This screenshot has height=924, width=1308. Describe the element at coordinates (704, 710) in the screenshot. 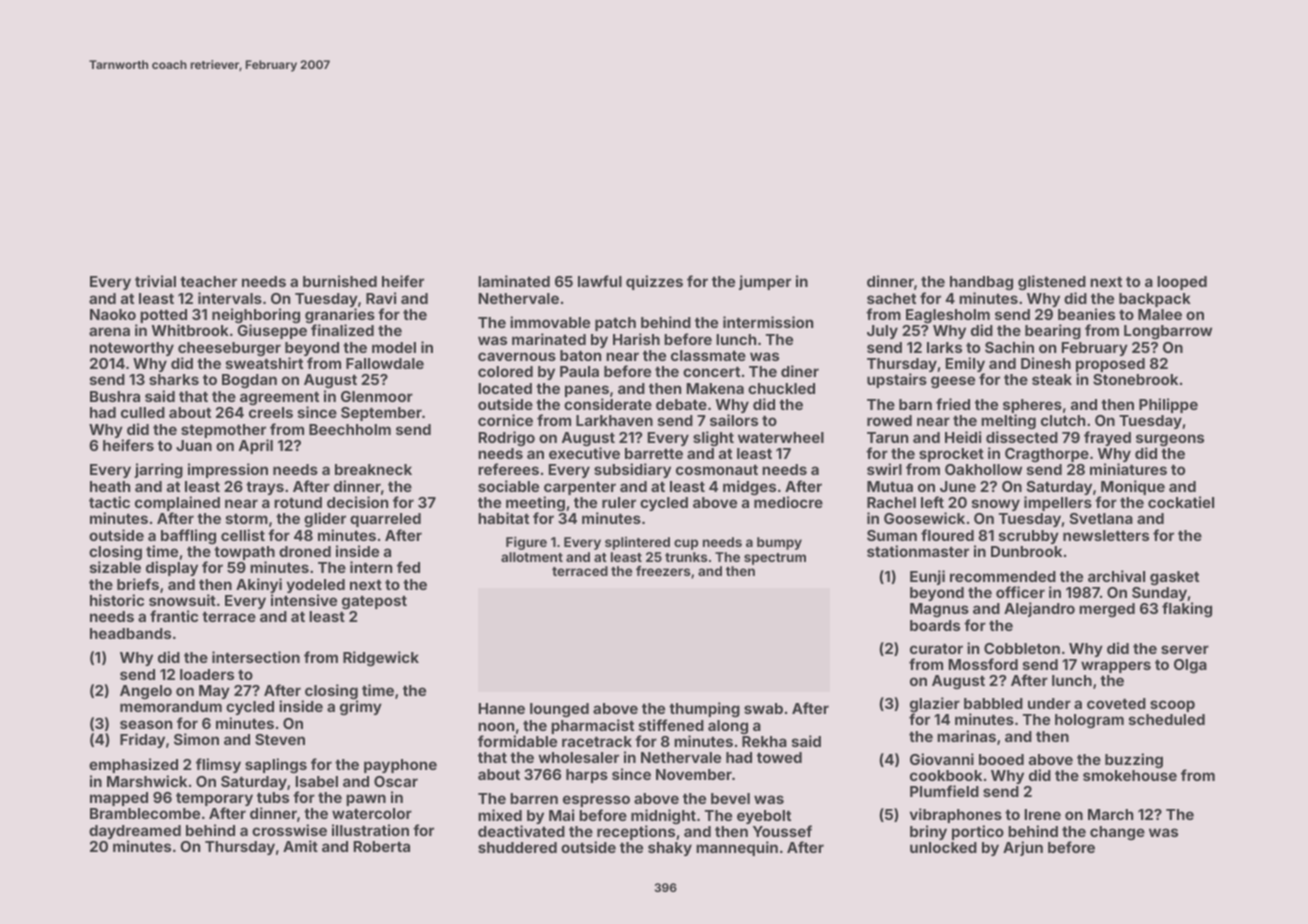

I see `thumping` at that location.
